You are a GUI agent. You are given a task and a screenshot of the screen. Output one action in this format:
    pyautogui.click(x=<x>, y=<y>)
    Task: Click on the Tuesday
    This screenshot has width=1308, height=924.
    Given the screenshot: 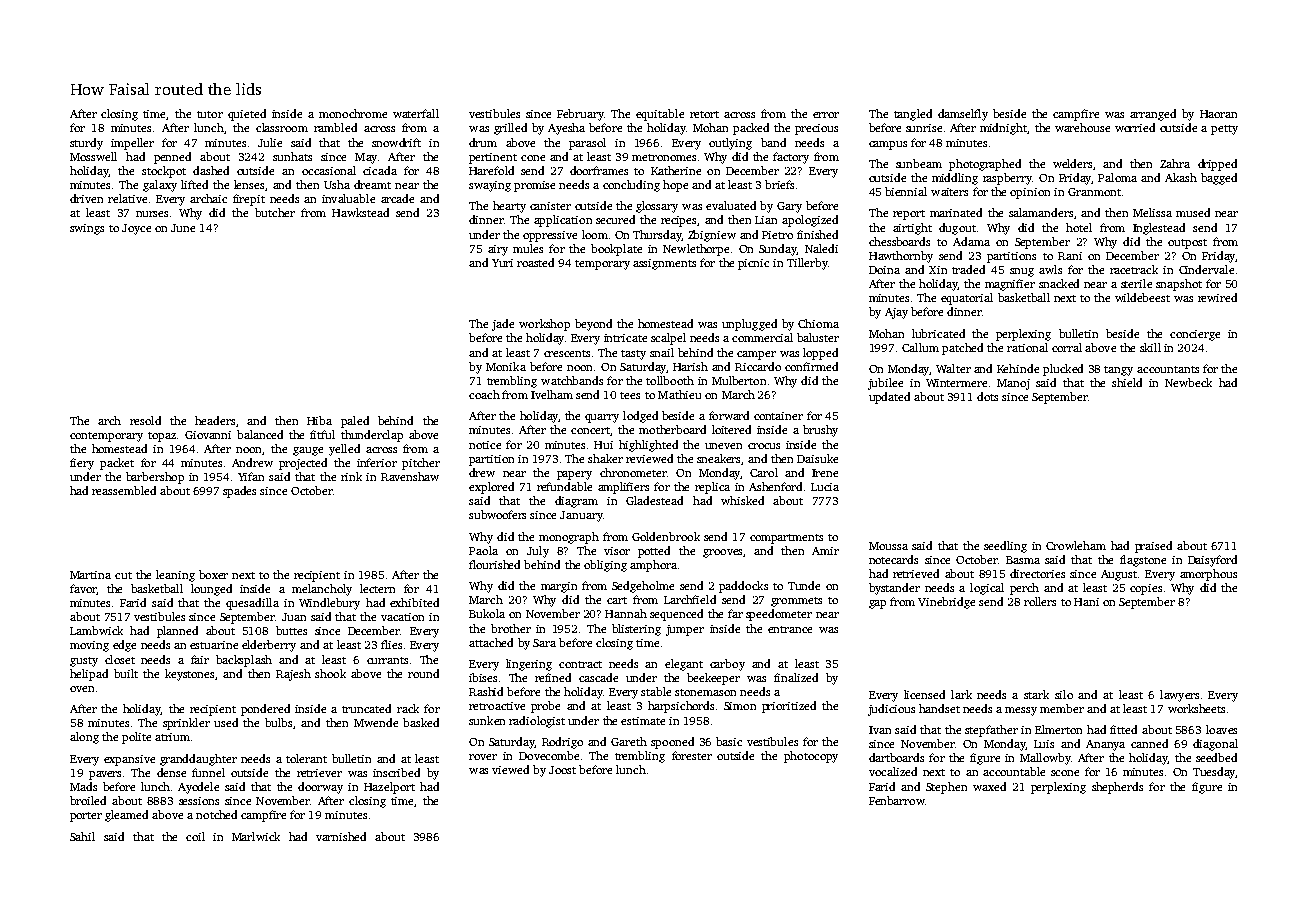 What is the action you would take?
    pyautogui.click(x=1214, y=773)
